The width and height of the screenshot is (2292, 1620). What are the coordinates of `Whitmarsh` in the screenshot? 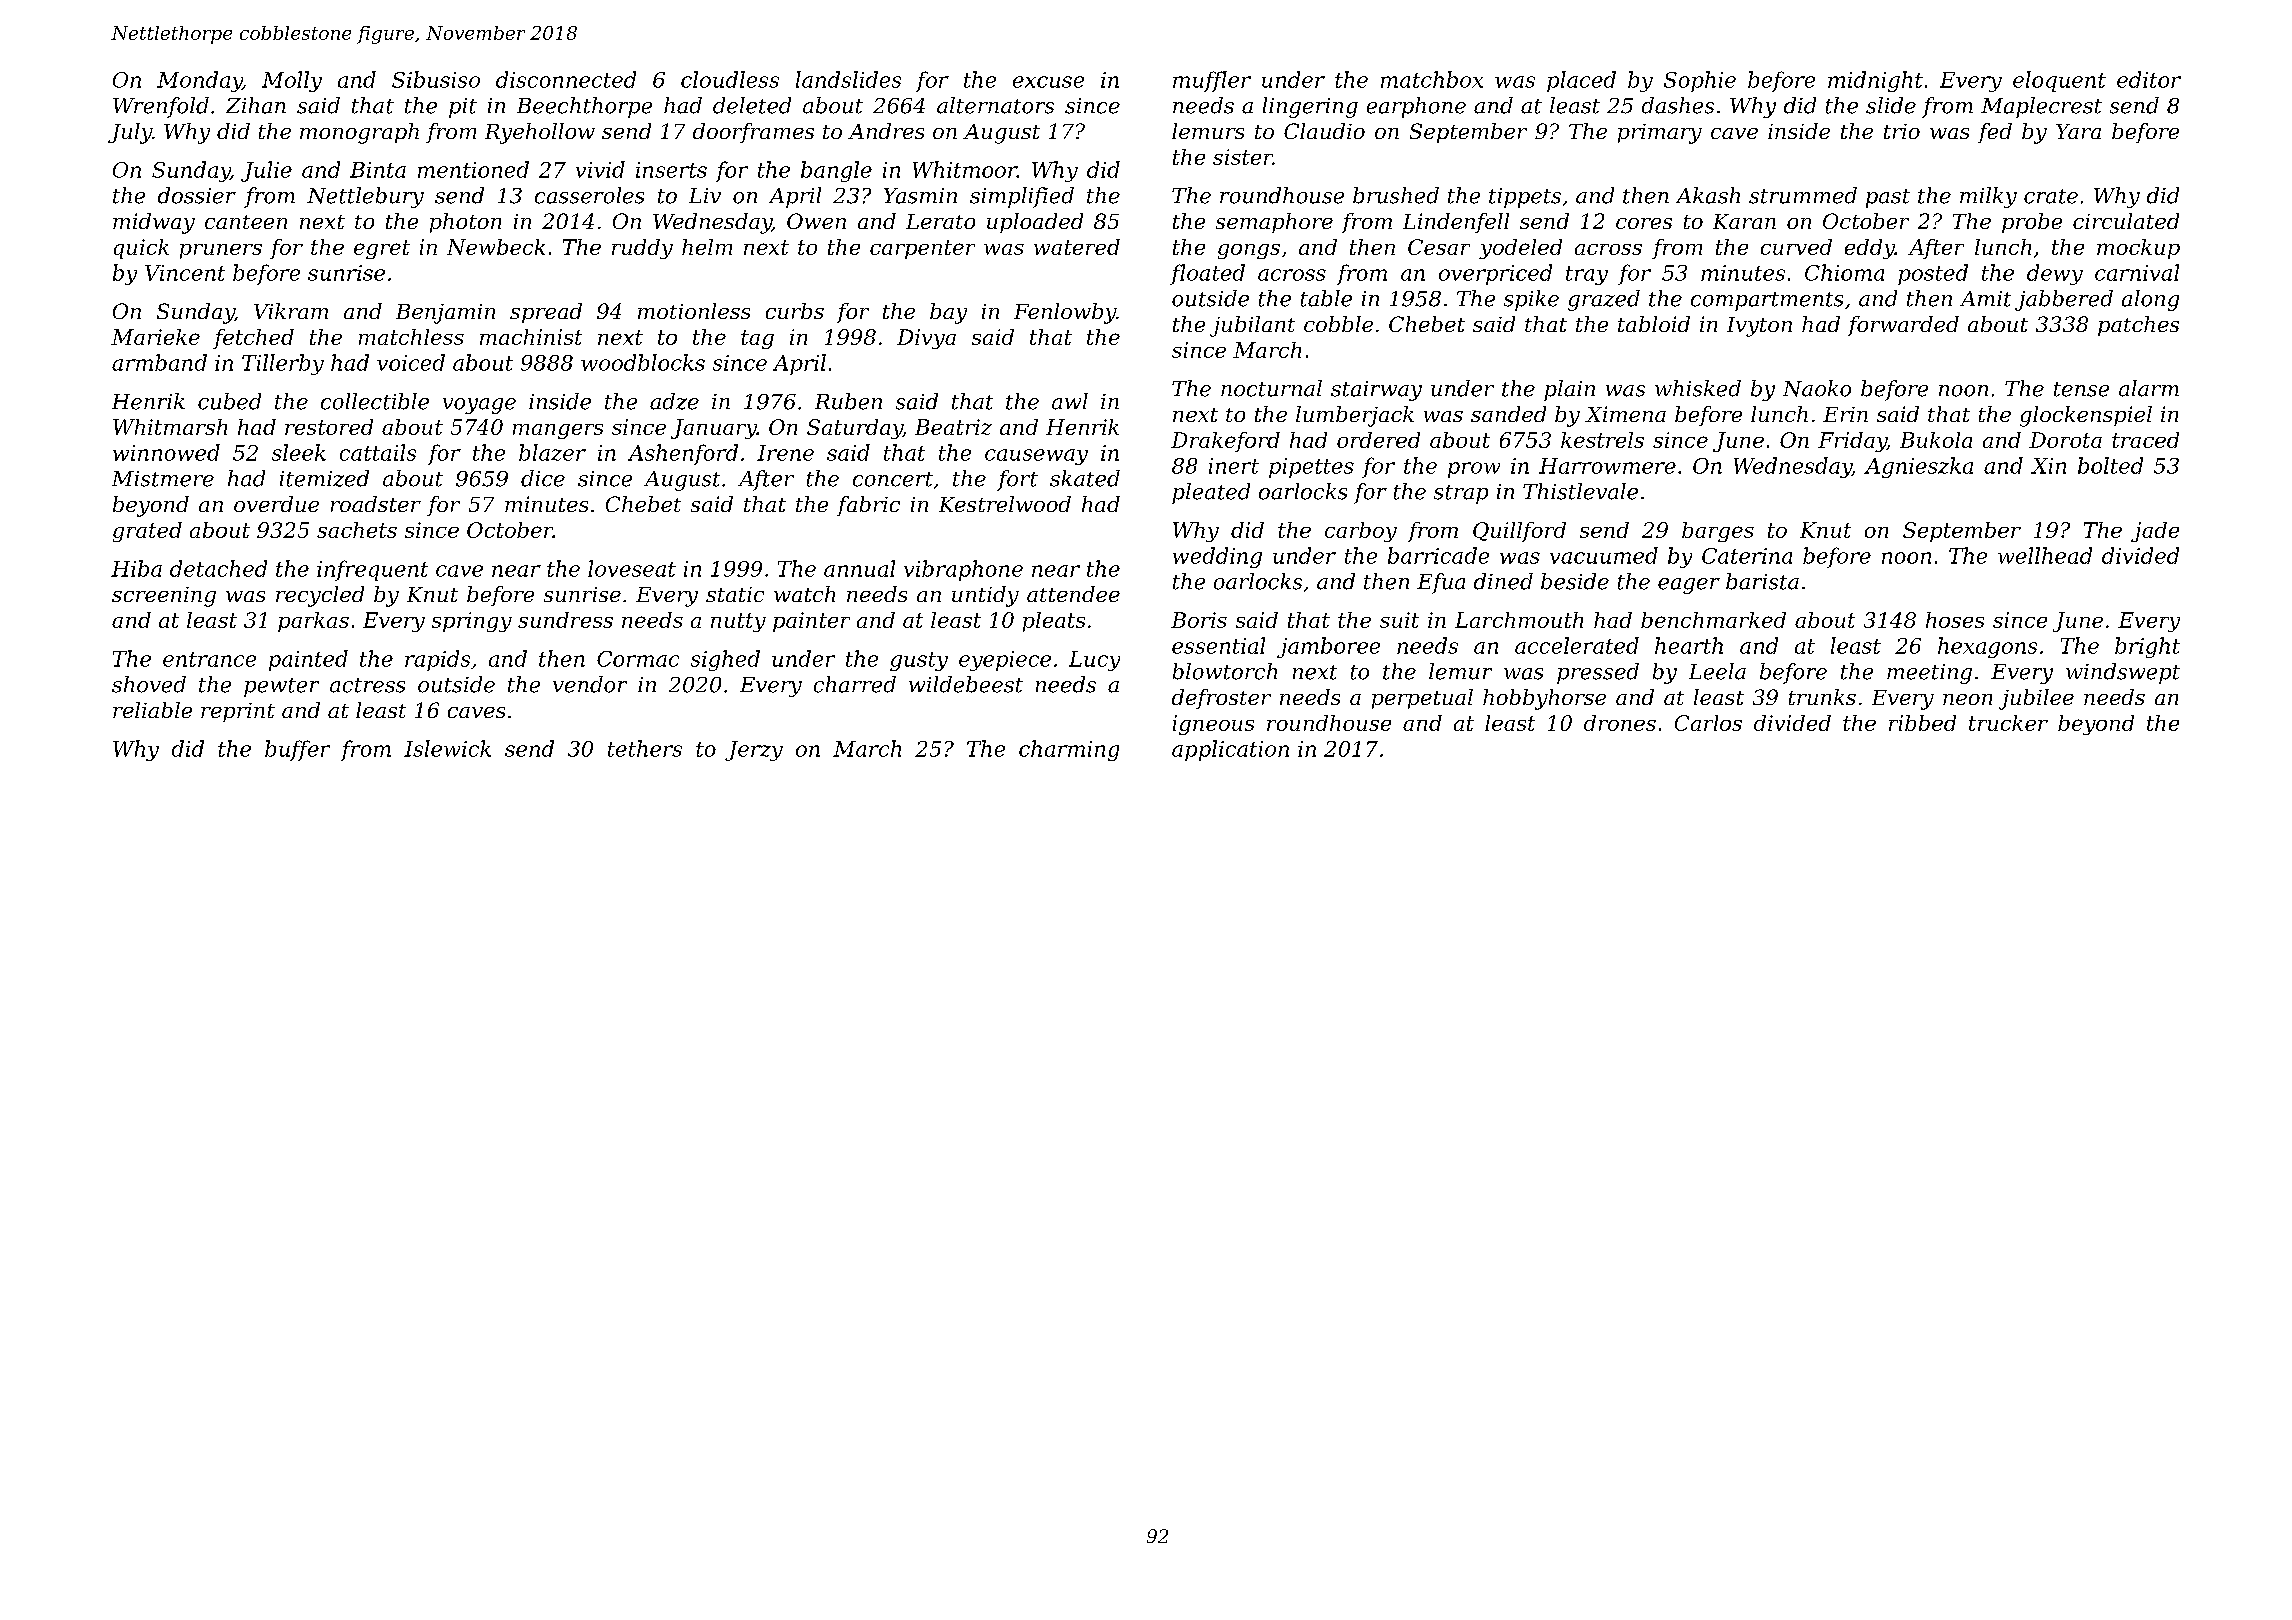 It's located at (170, 427).
